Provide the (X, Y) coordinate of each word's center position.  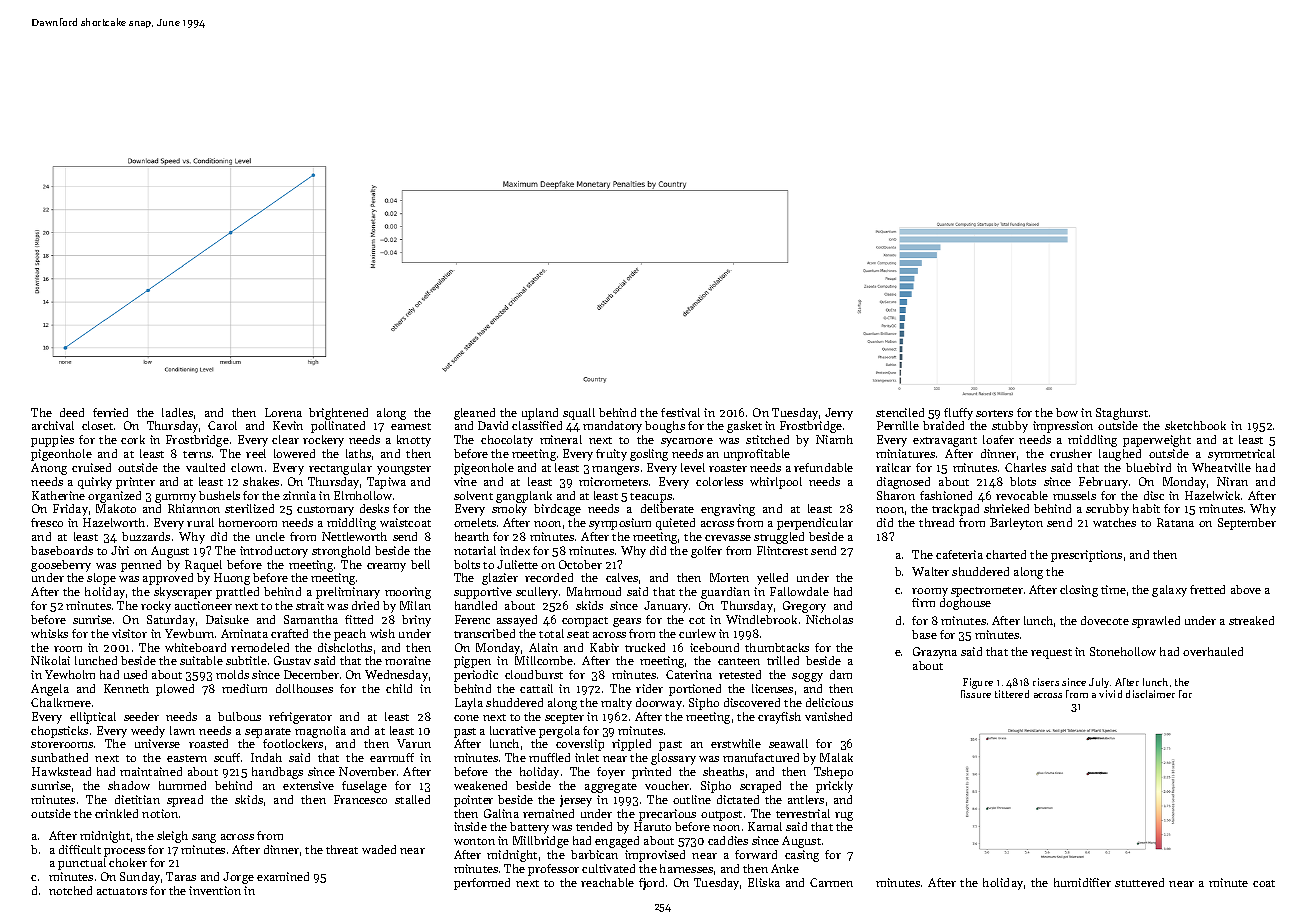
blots (1023, 481)
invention (215, 890)
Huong (232, 579)
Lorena (283, 412)
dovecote (1105, 620)
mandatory (612, 427)
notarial (475, 550)
